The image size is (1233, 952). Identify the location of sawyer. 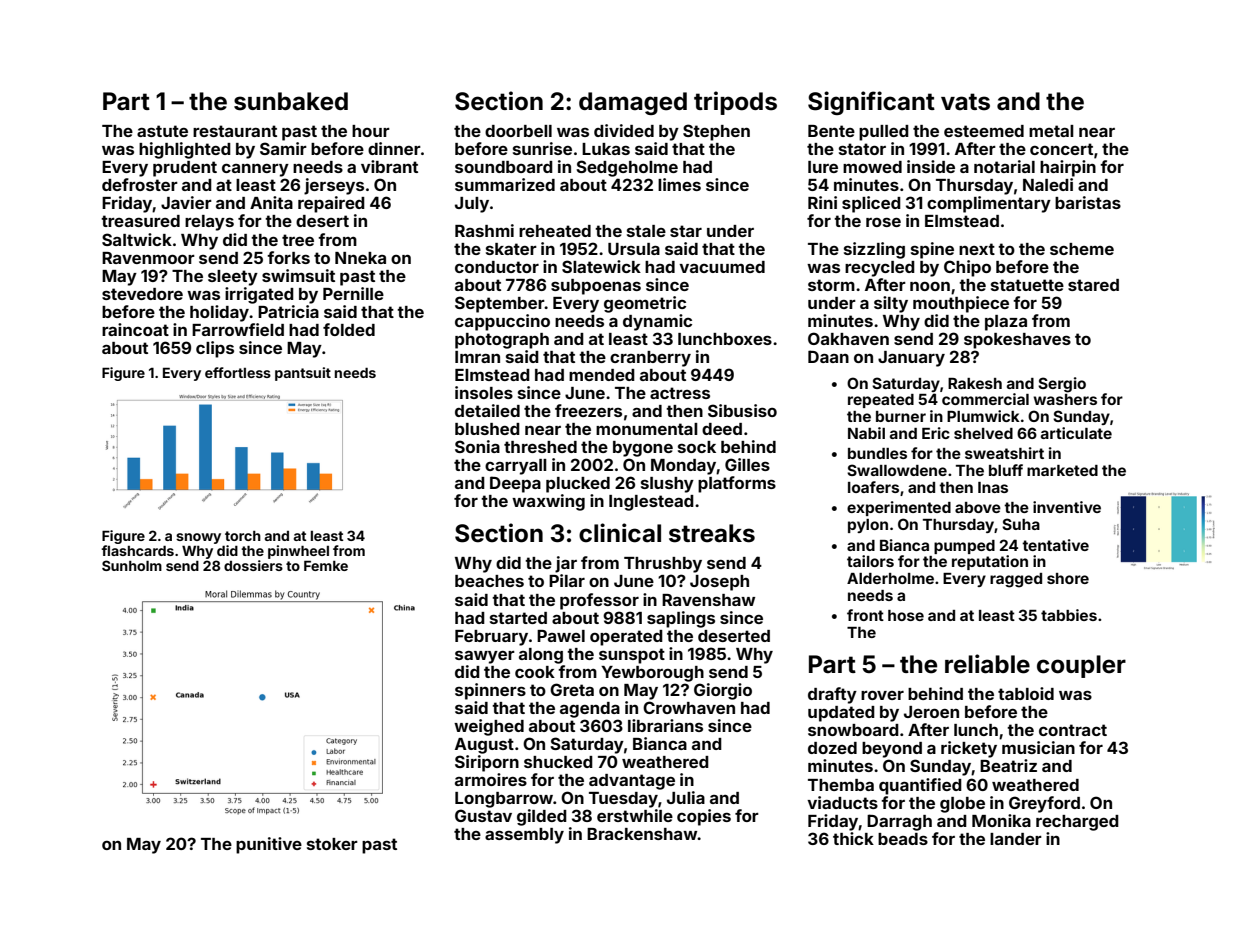
(485, 657).
